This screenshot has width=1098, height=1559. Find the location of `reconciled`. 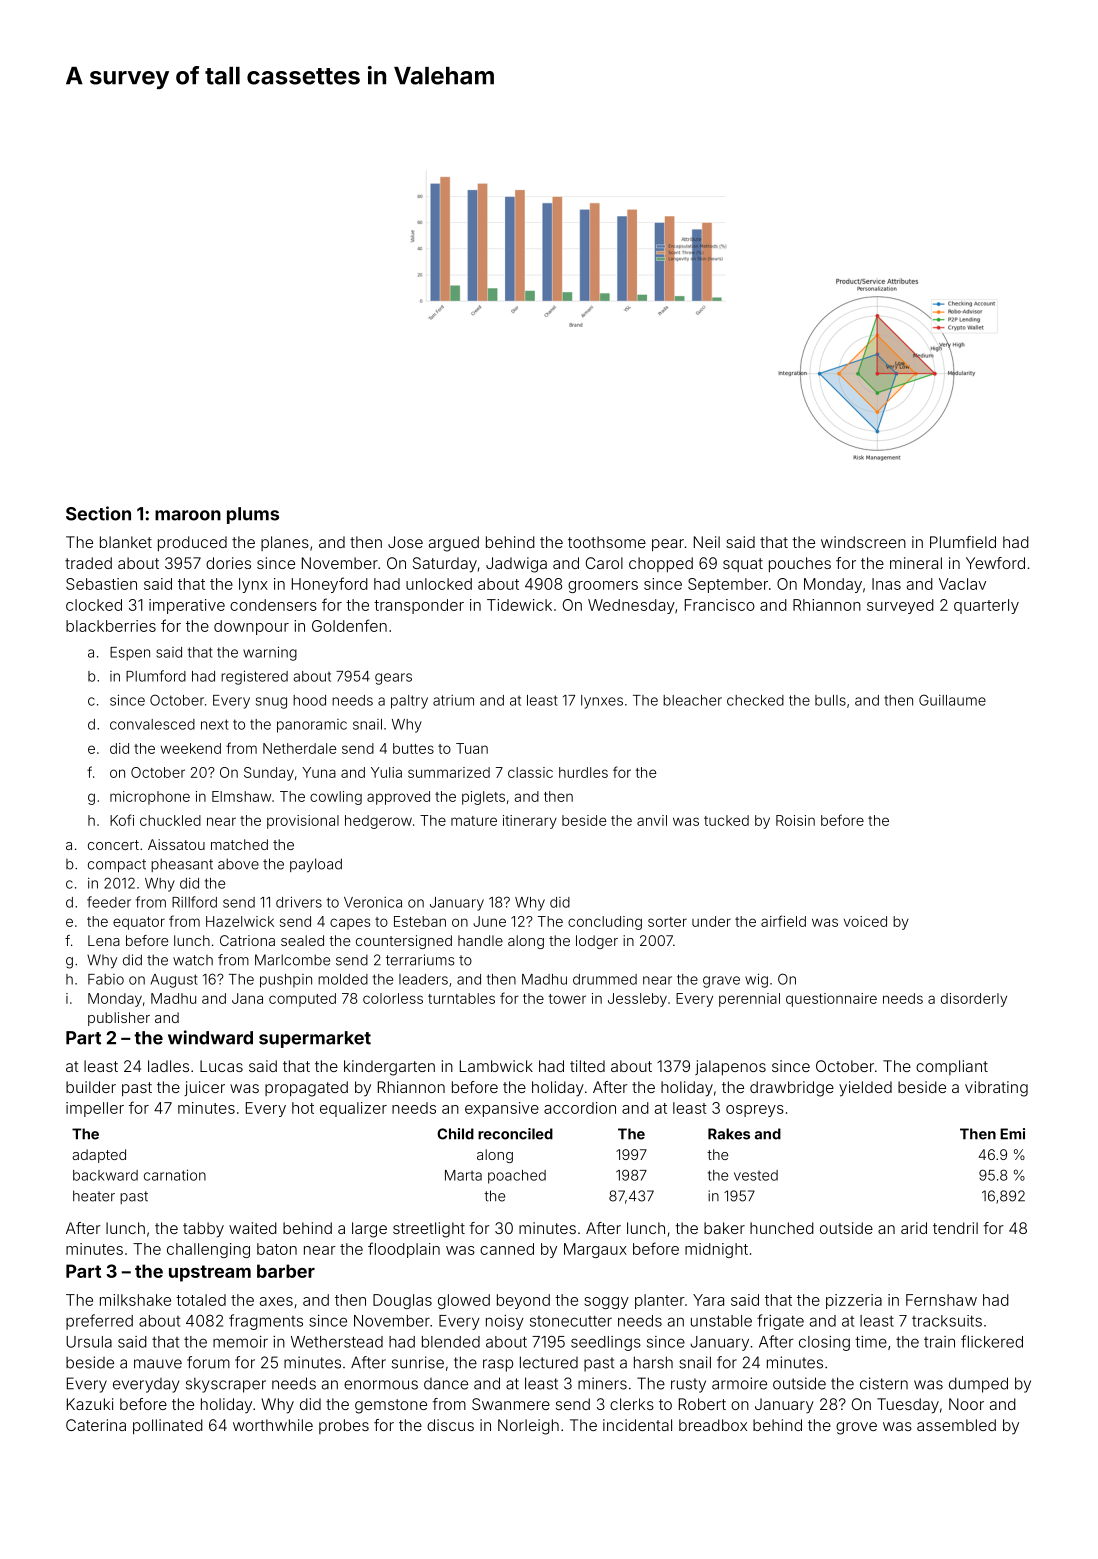

reconciled is located at coordinates (515, 1134).
